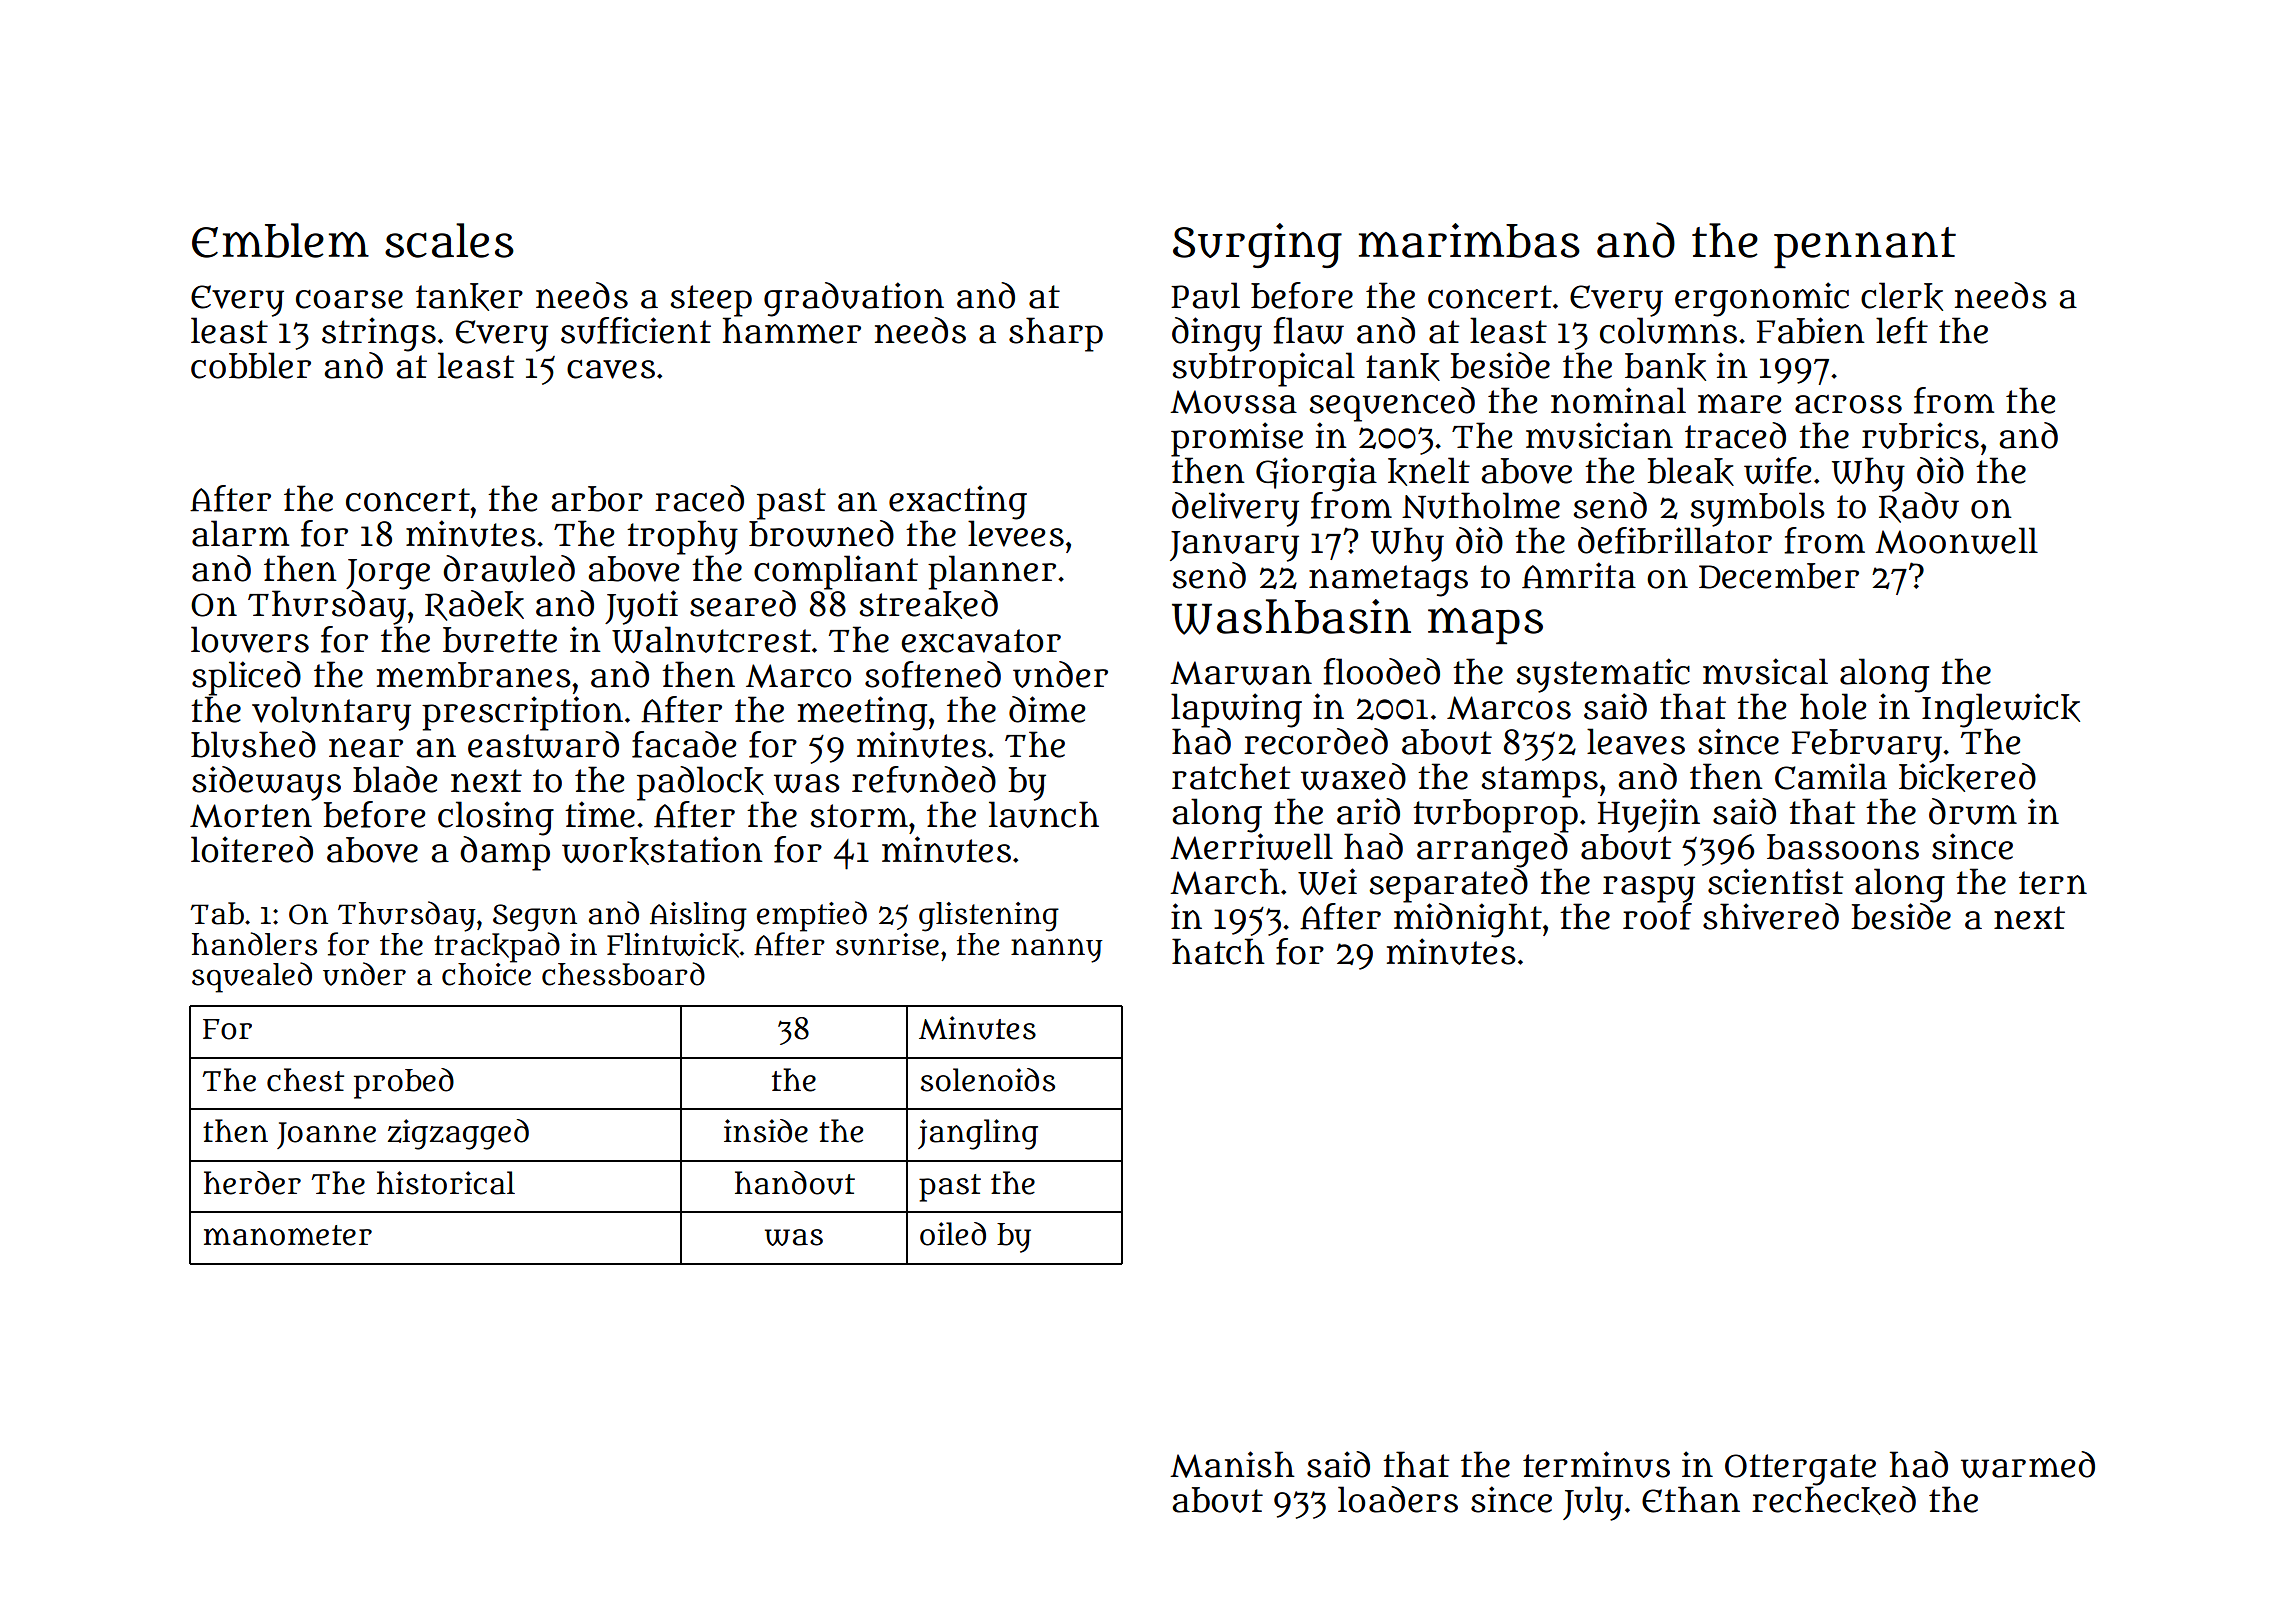 The width and height of the screenshot is (2292, 1620). Describe the element at coordinates (1257, 245) in the screenshot. I see `Surging` at that location.
